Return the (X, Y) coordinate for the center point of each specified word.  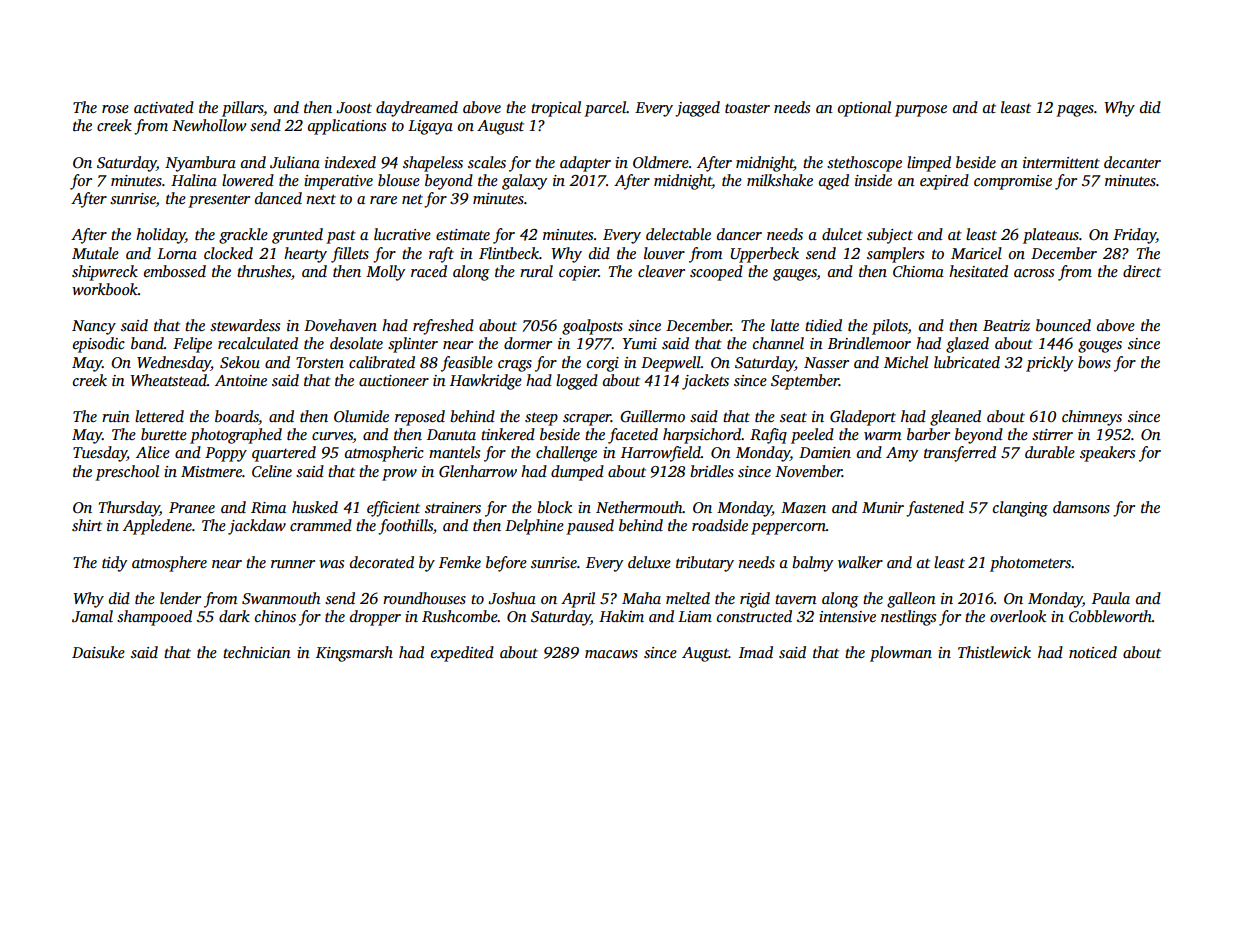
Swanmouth (281, 598)
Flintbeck (509, 253)
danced (278, 198)
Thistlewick (994, 652)
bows (1094, 362)
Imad (756, 652)
